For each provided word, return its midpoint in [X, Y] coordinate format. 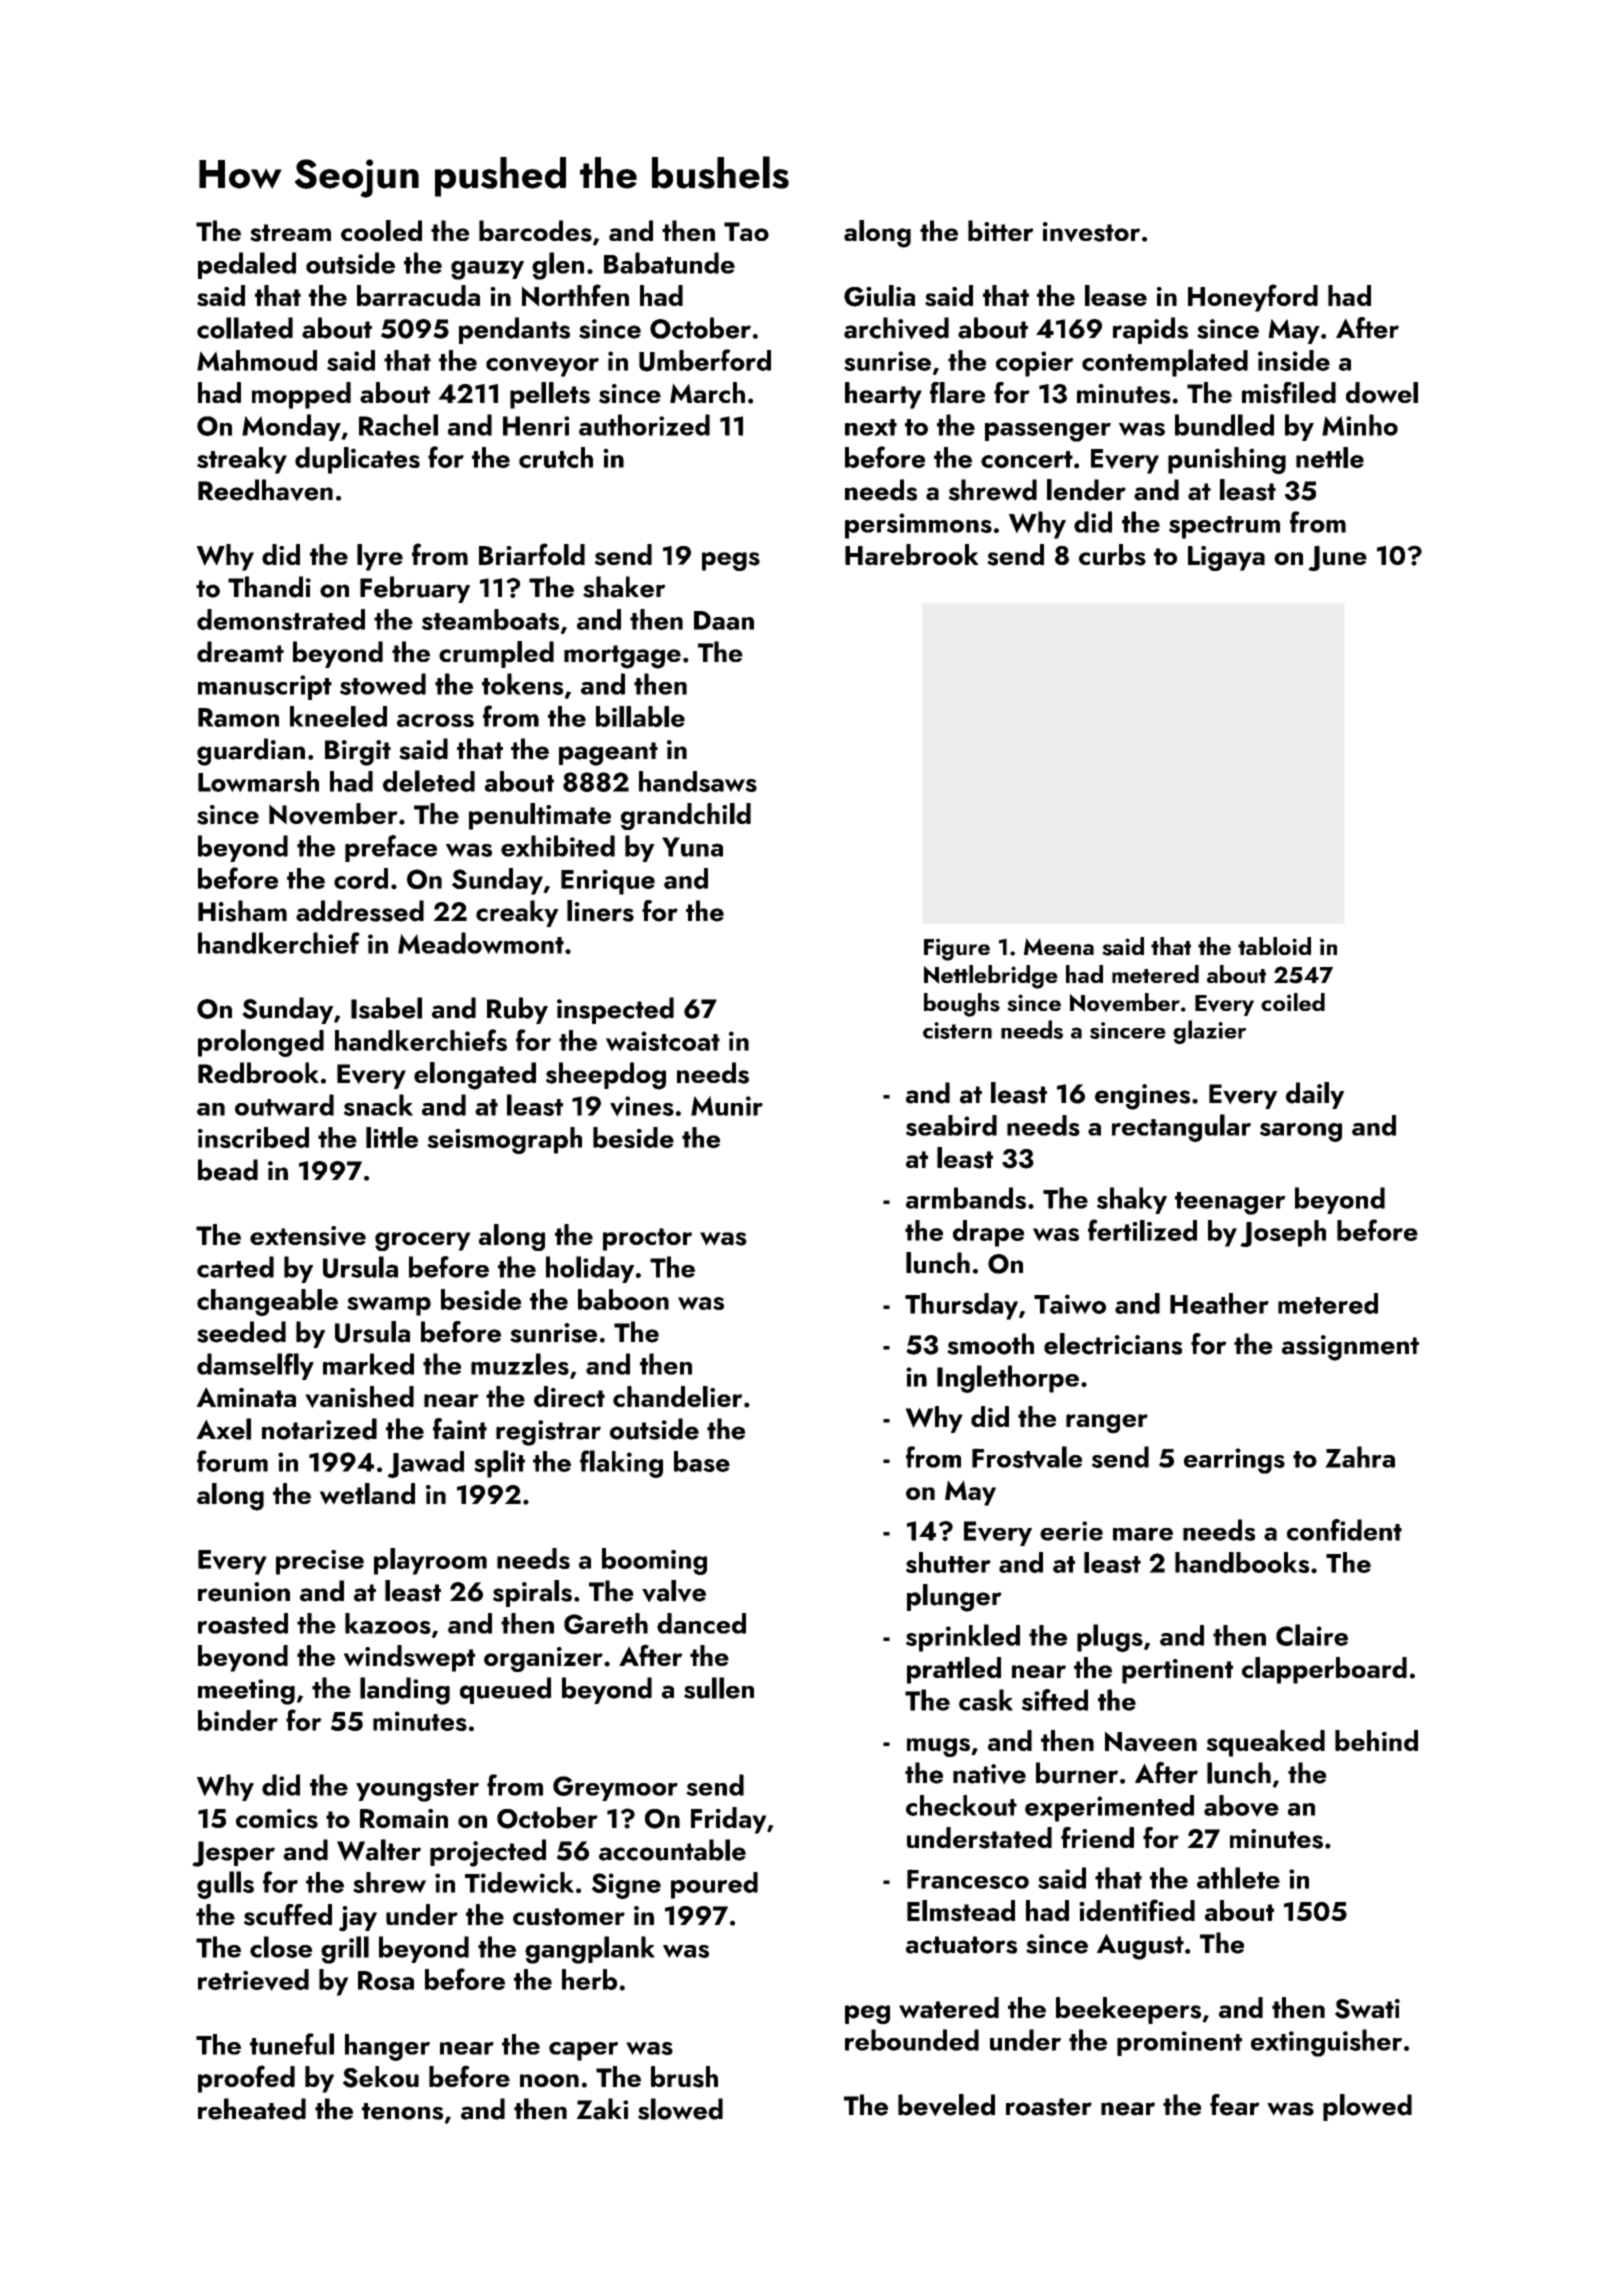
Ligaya [1226, 558]
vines [642, 1106]
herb [589, 1979]
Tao [746, 231]
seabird [951, 1125]
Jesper [233, 1854]
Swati [1367, 2009]
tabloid [1274, 946]
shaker [624, 587]
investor [1091, 232]
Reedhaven [265, 490]
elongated [475, 1076]
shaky [1132, 1200]
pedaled [247, 265]
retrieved [253, 1980]
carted [235, 1267]
